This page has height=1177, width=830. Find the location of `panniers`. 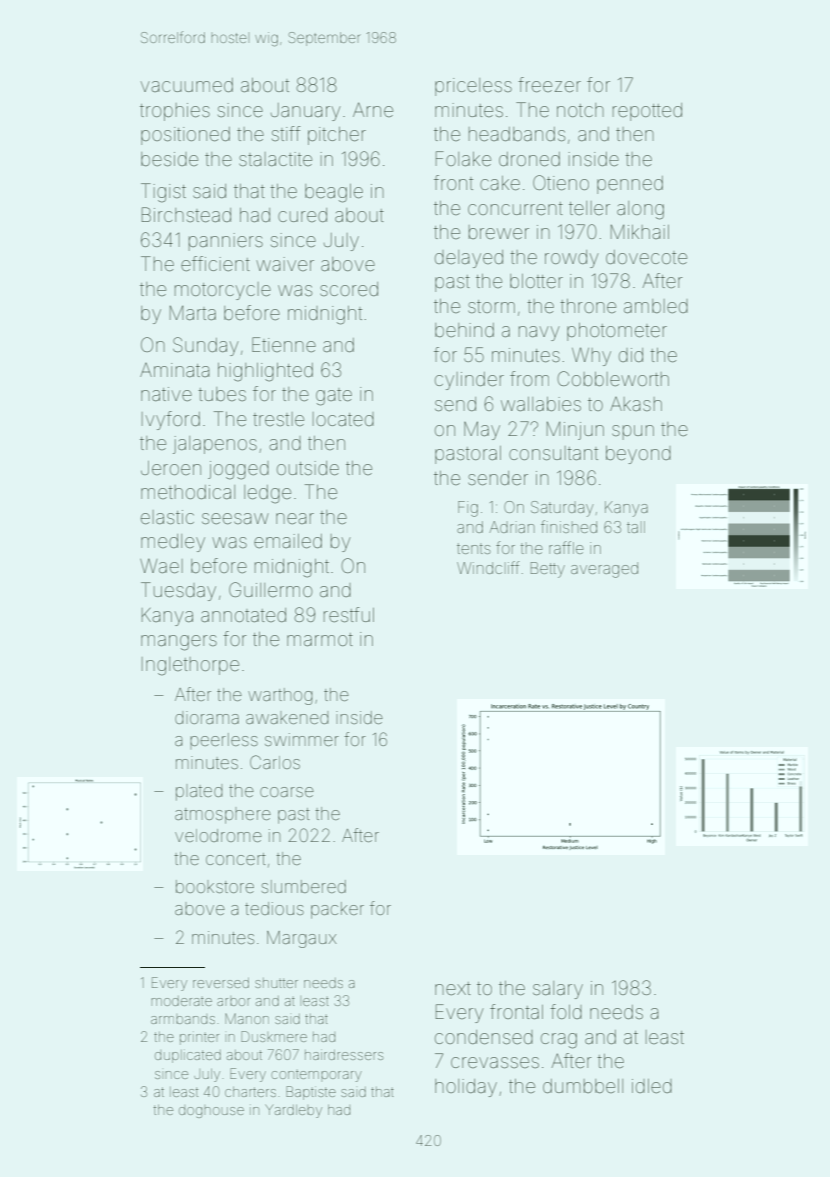

panniers is located at coordinates (226, 242).
